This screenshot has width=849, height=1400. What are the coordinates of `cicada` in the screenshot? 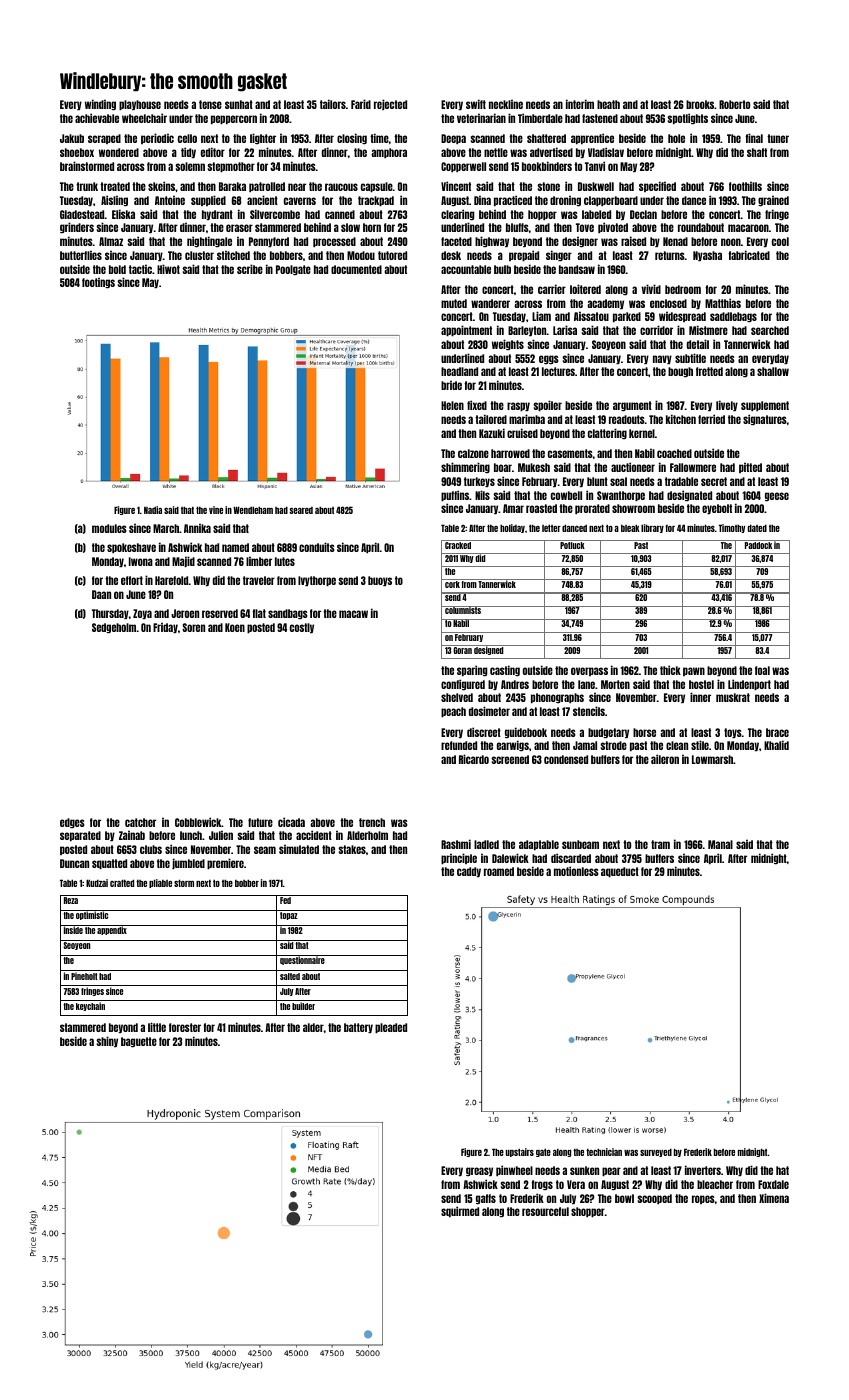 It's located at (291, 822).
